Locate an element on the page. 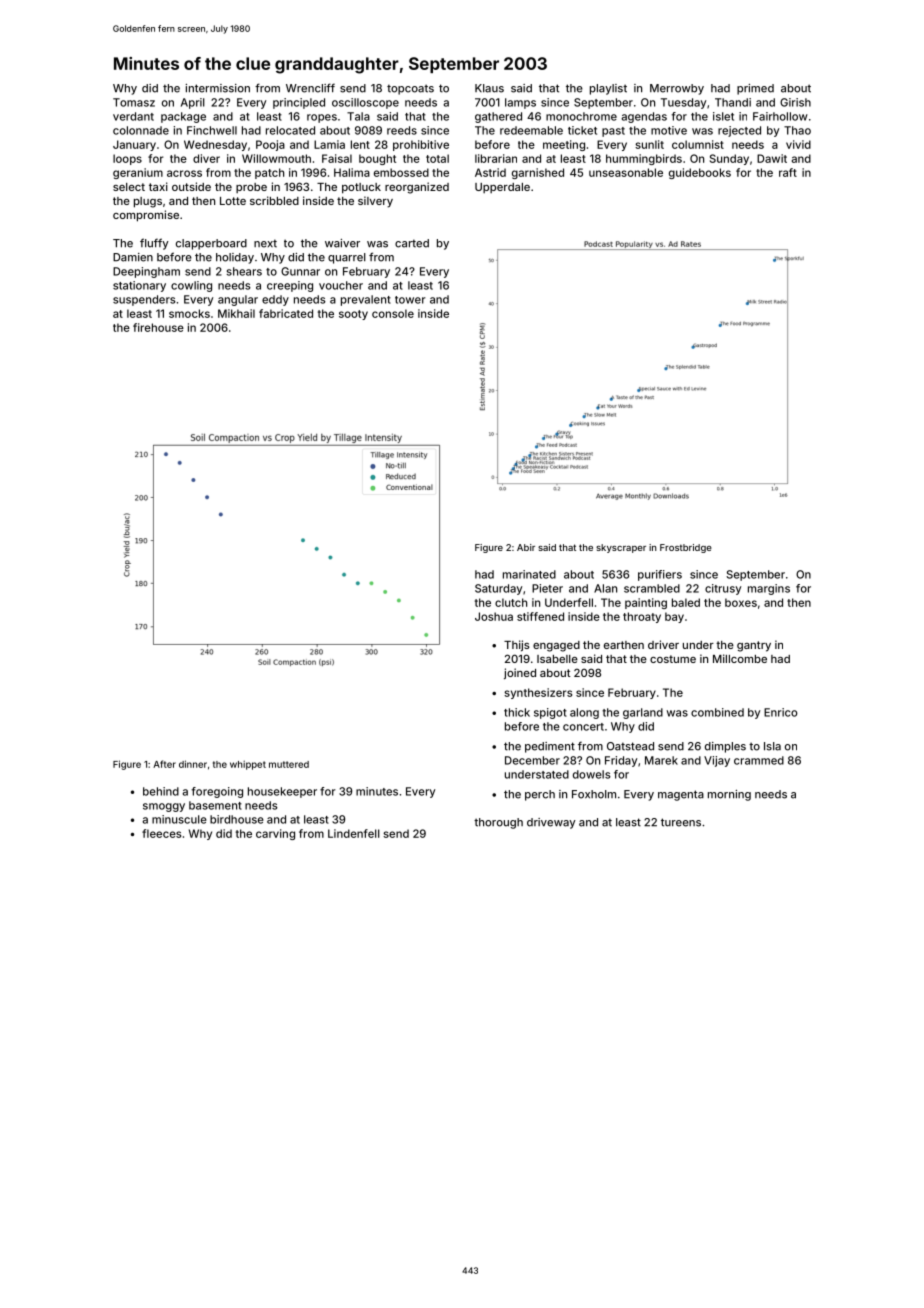 The height and width of the document is (1308, 924). Joshua is located at coordinates (494, 616).
